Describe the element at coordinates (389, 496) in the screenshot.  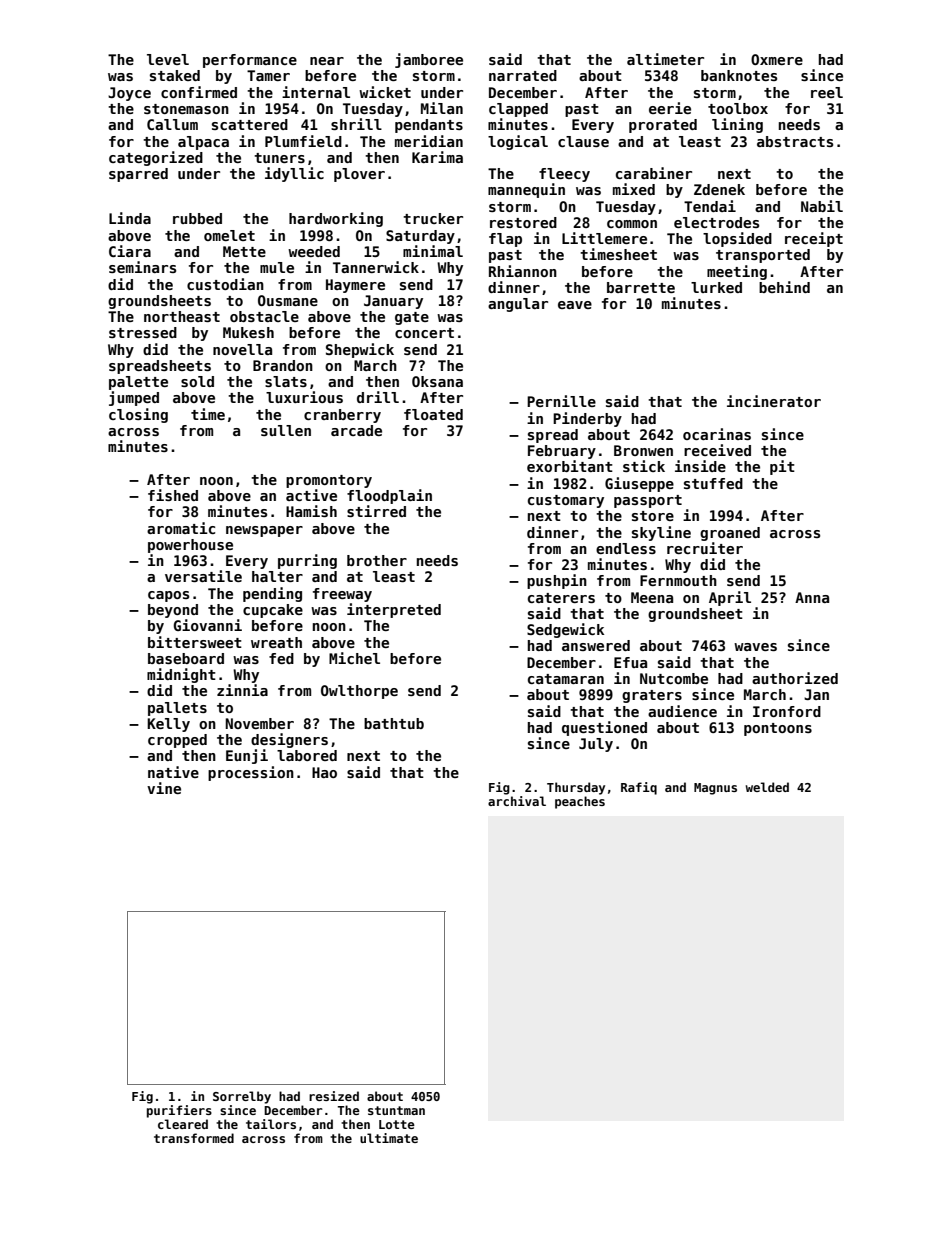
I see `floodplain` at that location.
